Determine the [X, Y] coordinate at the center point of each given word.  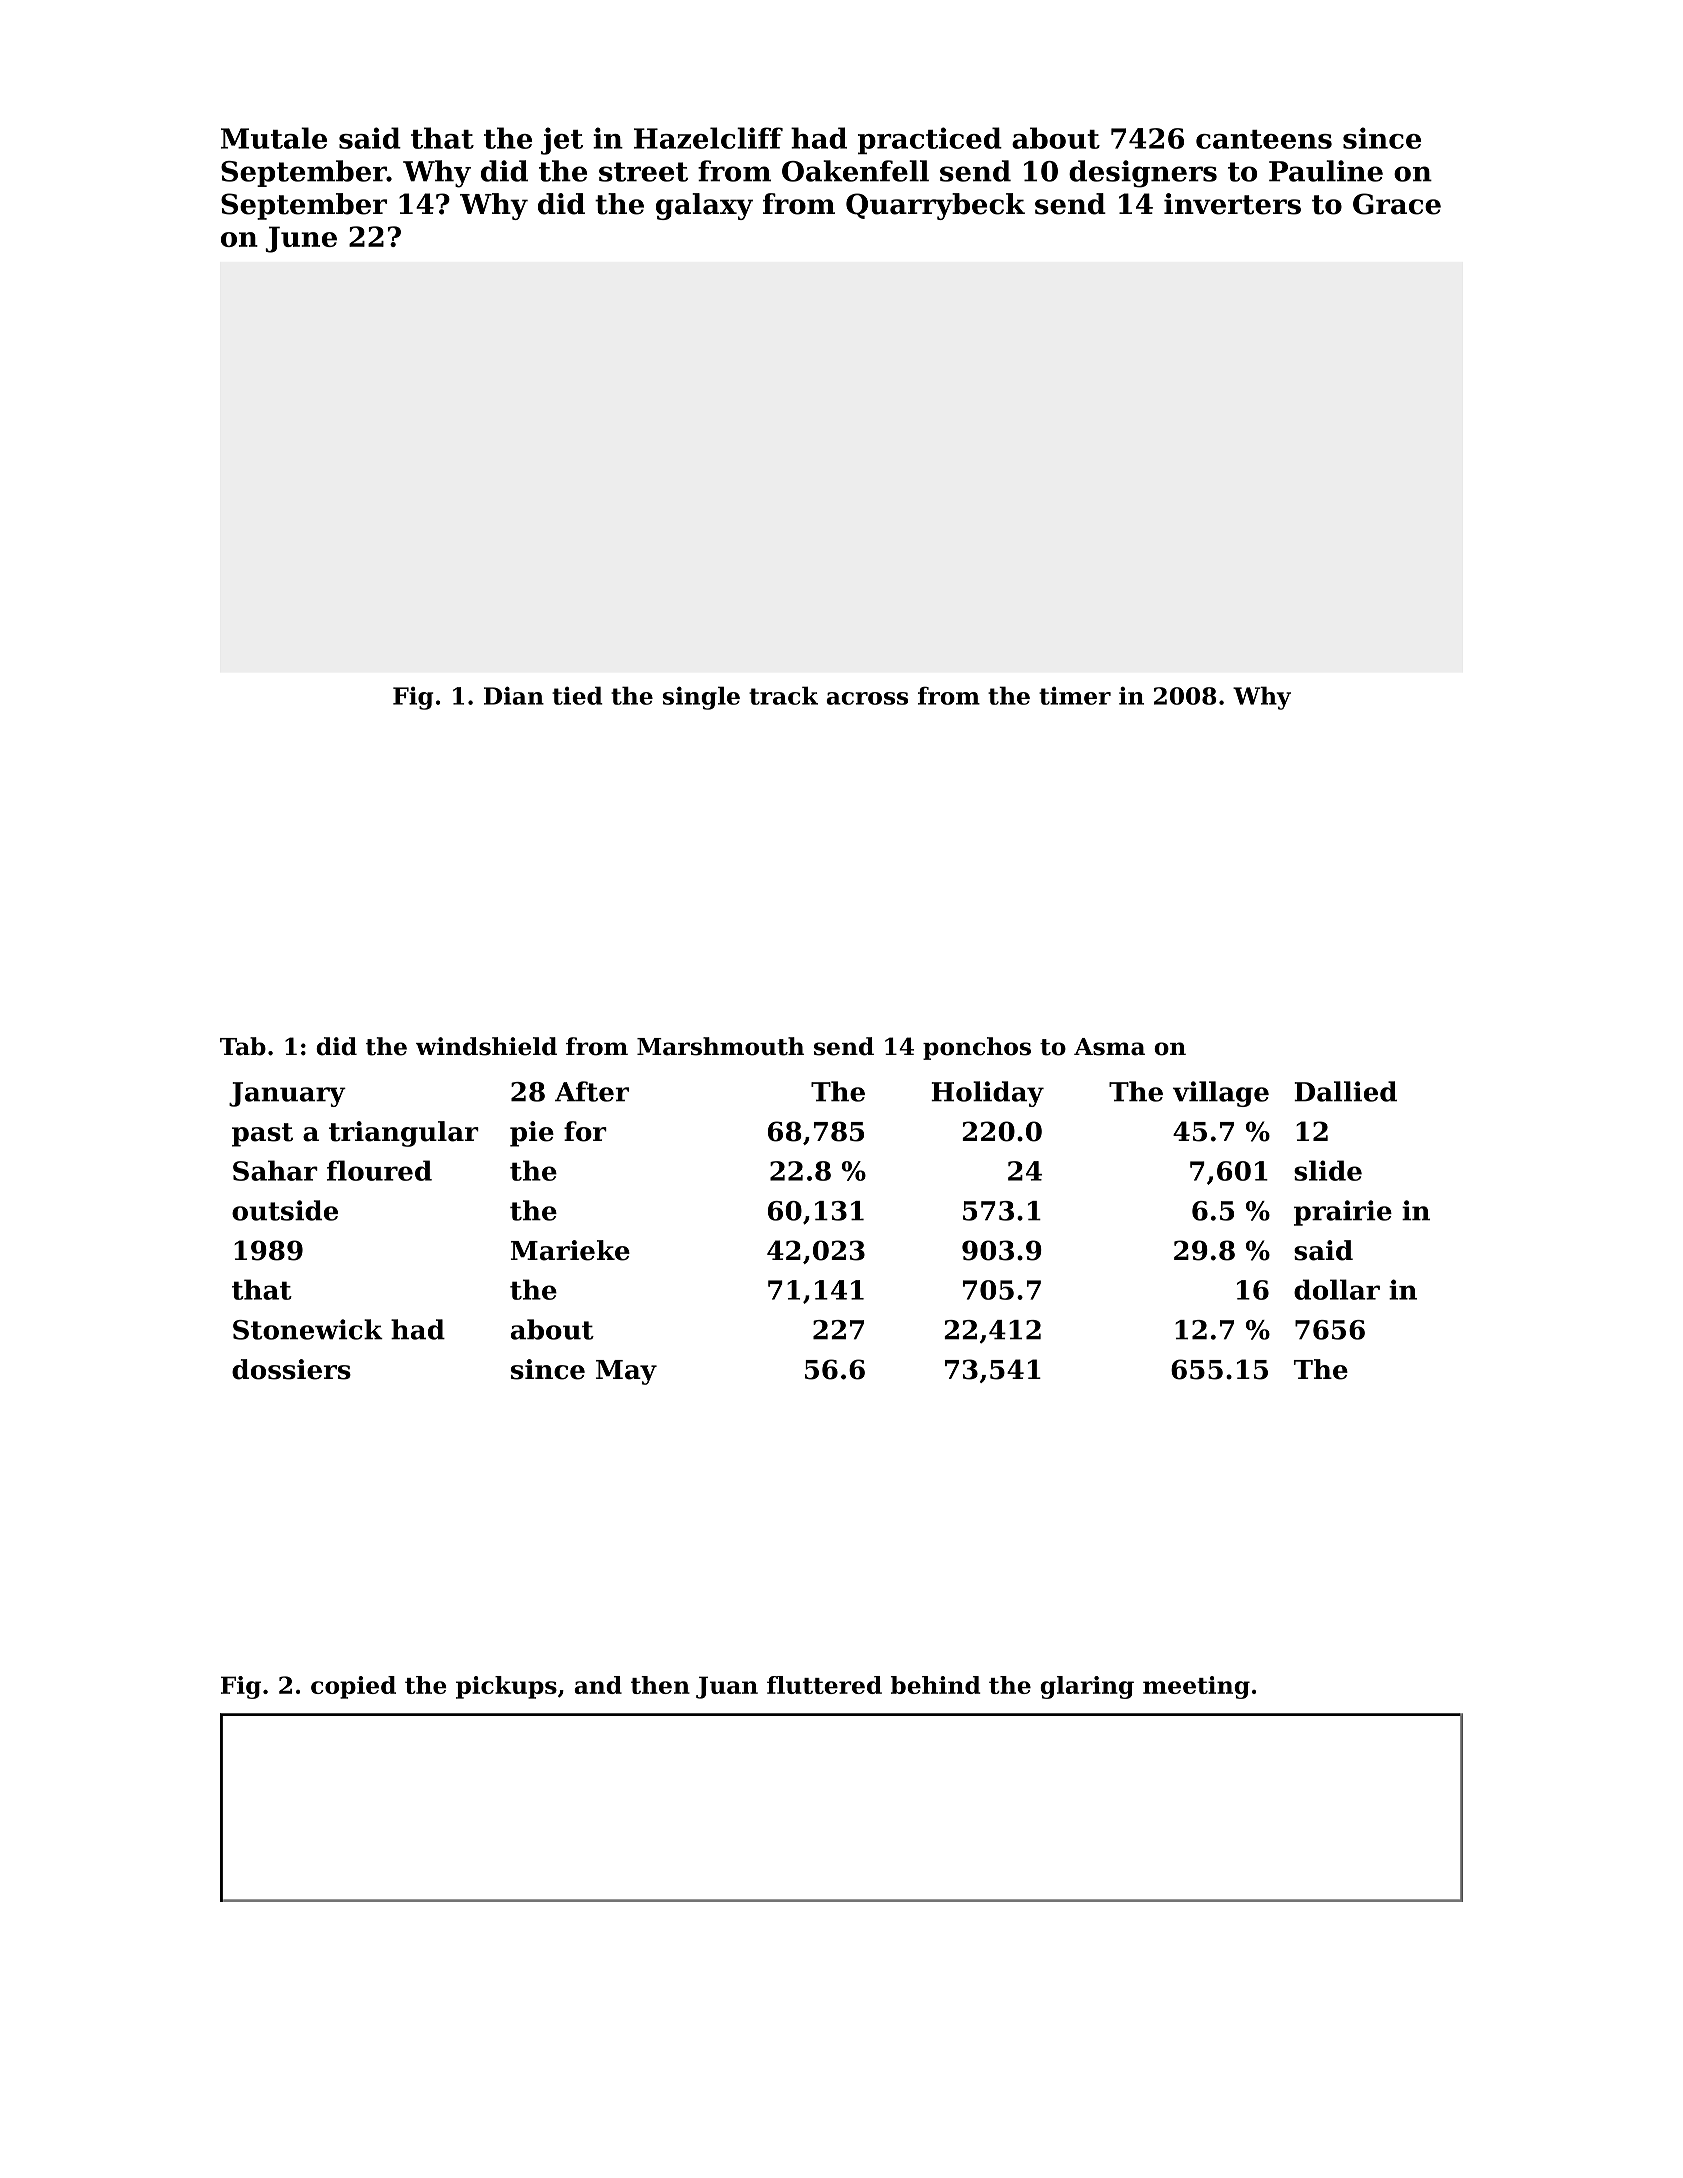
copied [353, 1687]
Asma [1109, 1047]
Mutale [274, 138]
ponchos [977, 1048]
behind [935, 1685]
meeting [1196, 1687]
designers [1143, 174]
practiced [930, 140]
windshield [486, 1046]
